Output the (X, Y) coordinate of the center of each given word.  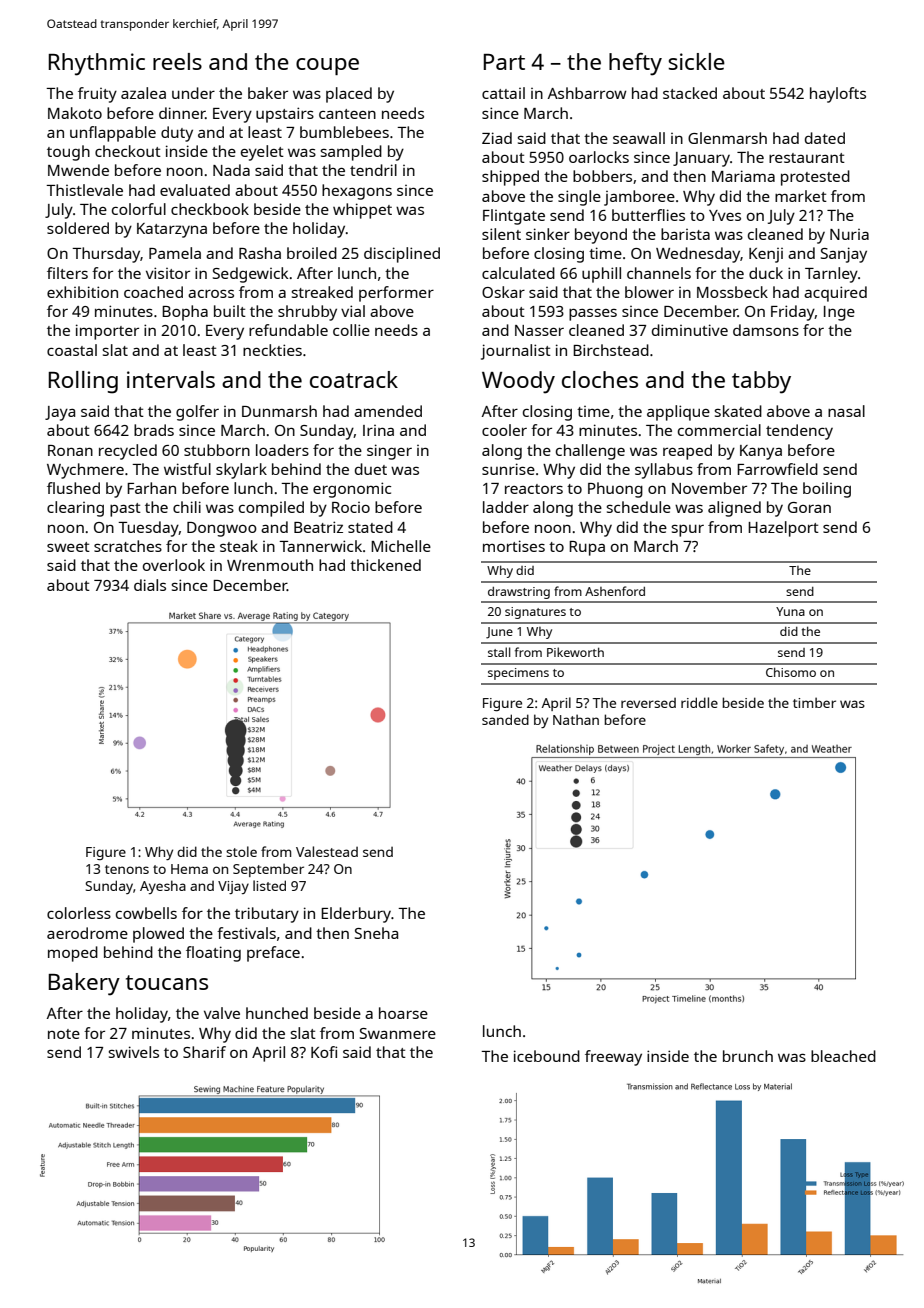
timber (814, 702)
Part (504, 62)
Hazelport (783, 529)
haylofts (838, 95)
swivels (134, 1052)
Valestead (327, 851)
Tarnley (831, 275)
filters (67, 273)
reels (177, 61)
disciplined (402, 255)
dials (150, 585)
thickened (385, 565)
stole (241, 851)
